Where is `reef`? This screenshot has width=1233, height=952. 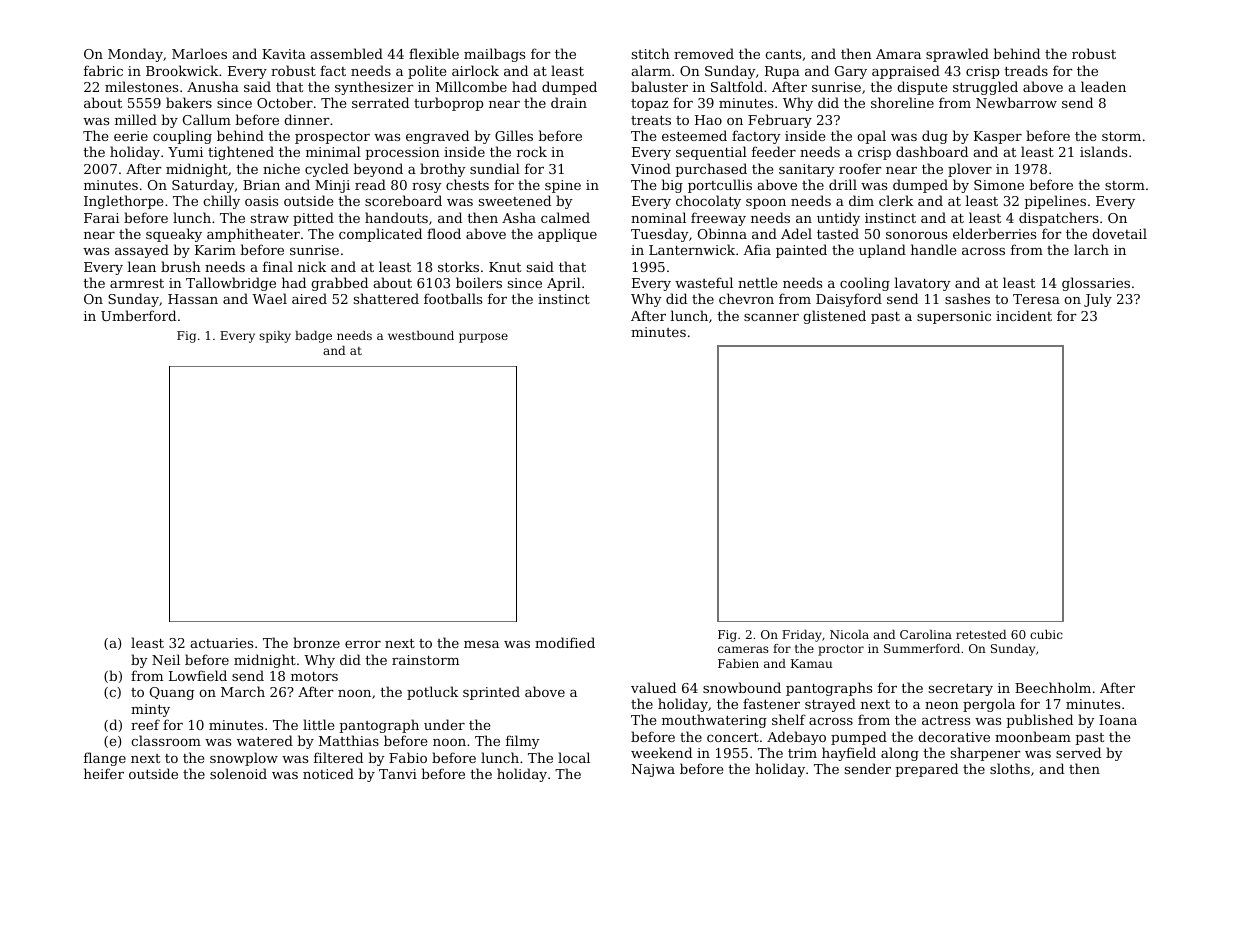 reef is located at coordinates (145, 724).
